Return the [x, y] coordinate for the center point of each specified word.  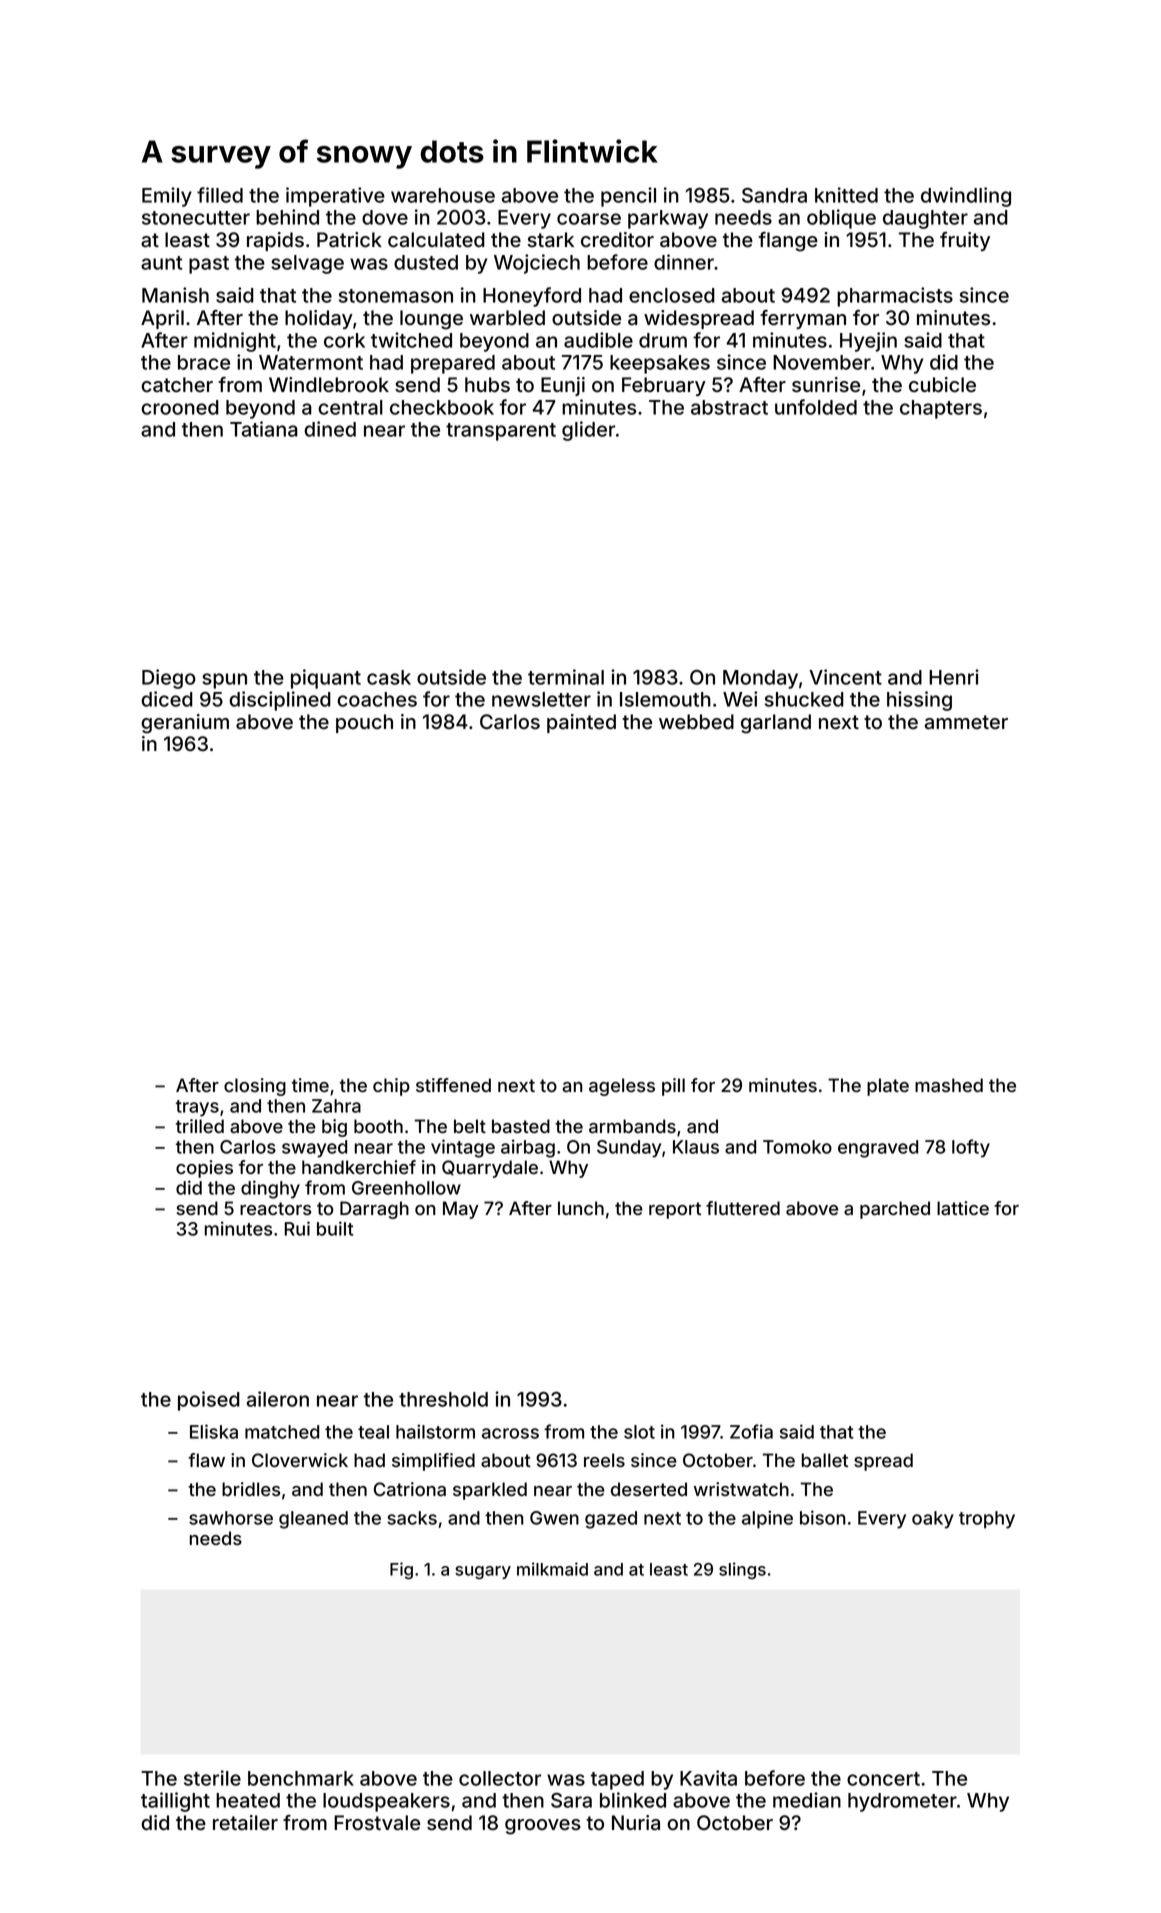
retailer [245, 1823]
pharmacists [895, 297]
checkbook [442, 407]
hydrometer [902, 1802]
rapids [275, 241]
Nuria [636, 1823]
